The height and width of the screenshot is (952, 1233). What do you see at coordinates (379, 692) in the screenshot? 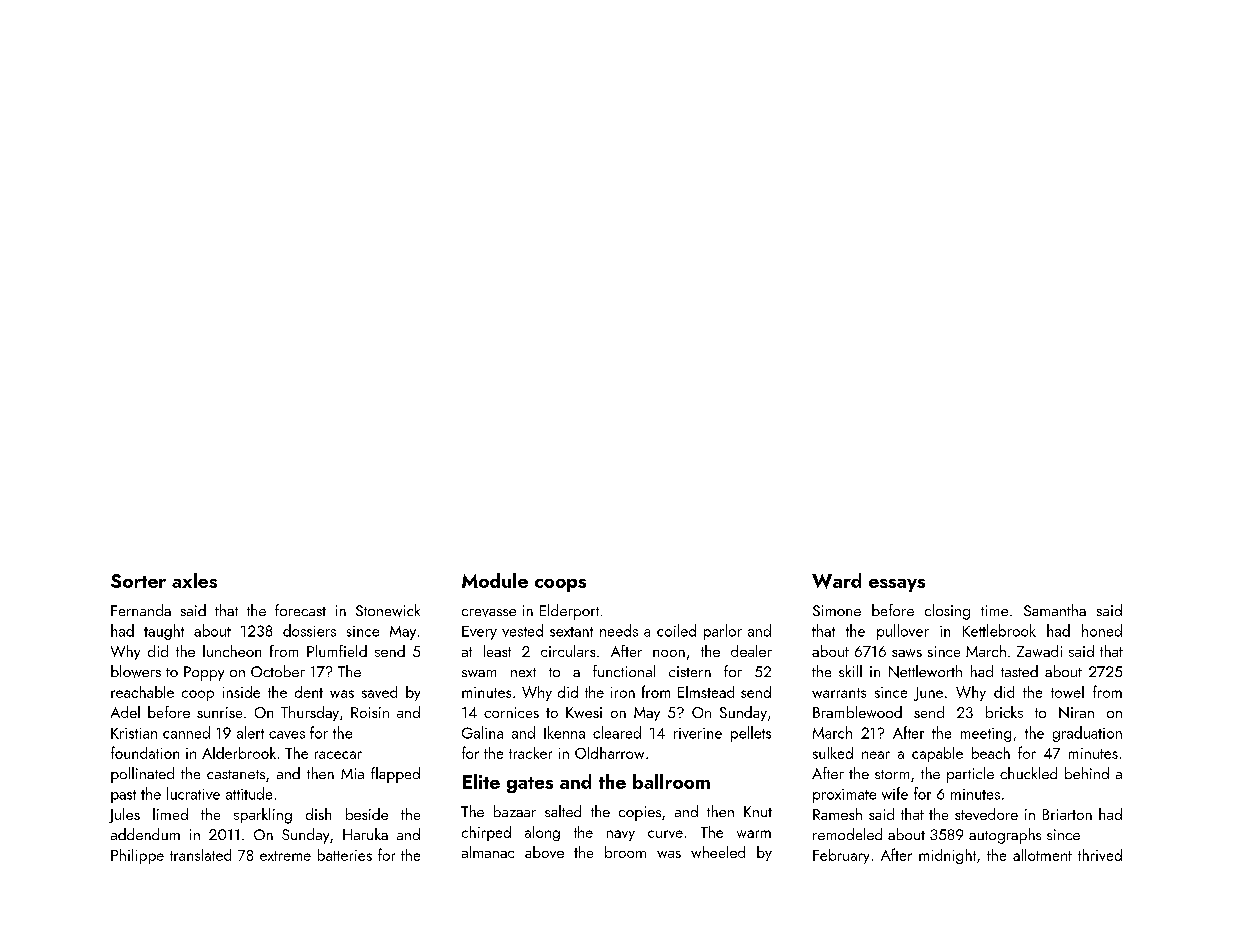
I see `saved` at bounding box center [379, 692].
